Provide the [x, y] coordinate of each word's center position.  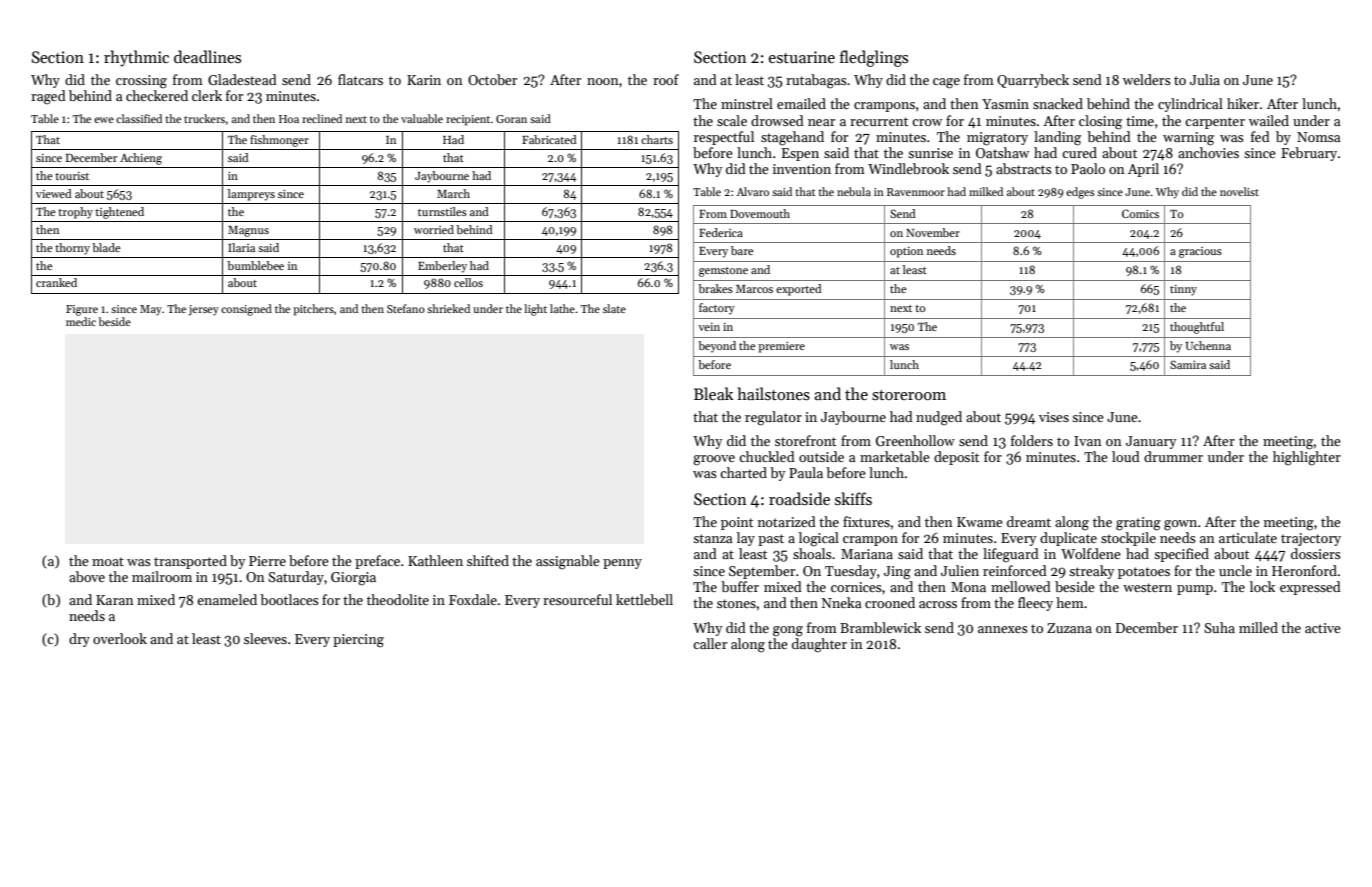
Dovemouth [760, 213]
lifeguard [1011, 555]
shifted [488, 560]
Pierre [267, 561]
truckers [204, 118]
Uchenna [1208, 345]
